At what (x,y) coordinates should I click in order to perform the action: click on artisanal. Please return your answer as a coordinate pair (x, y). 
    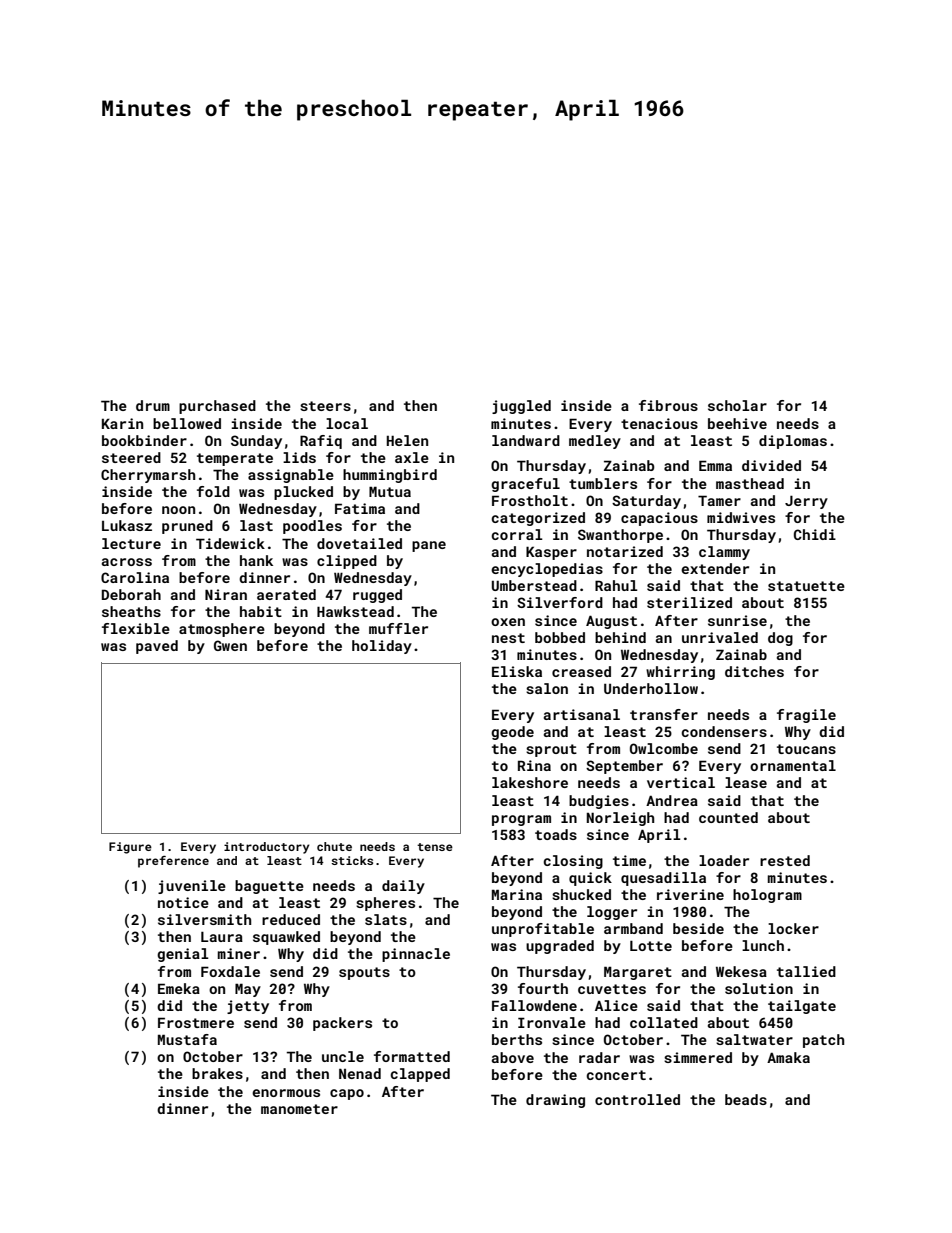
    Looking at the image, I should click on (582, 714).
